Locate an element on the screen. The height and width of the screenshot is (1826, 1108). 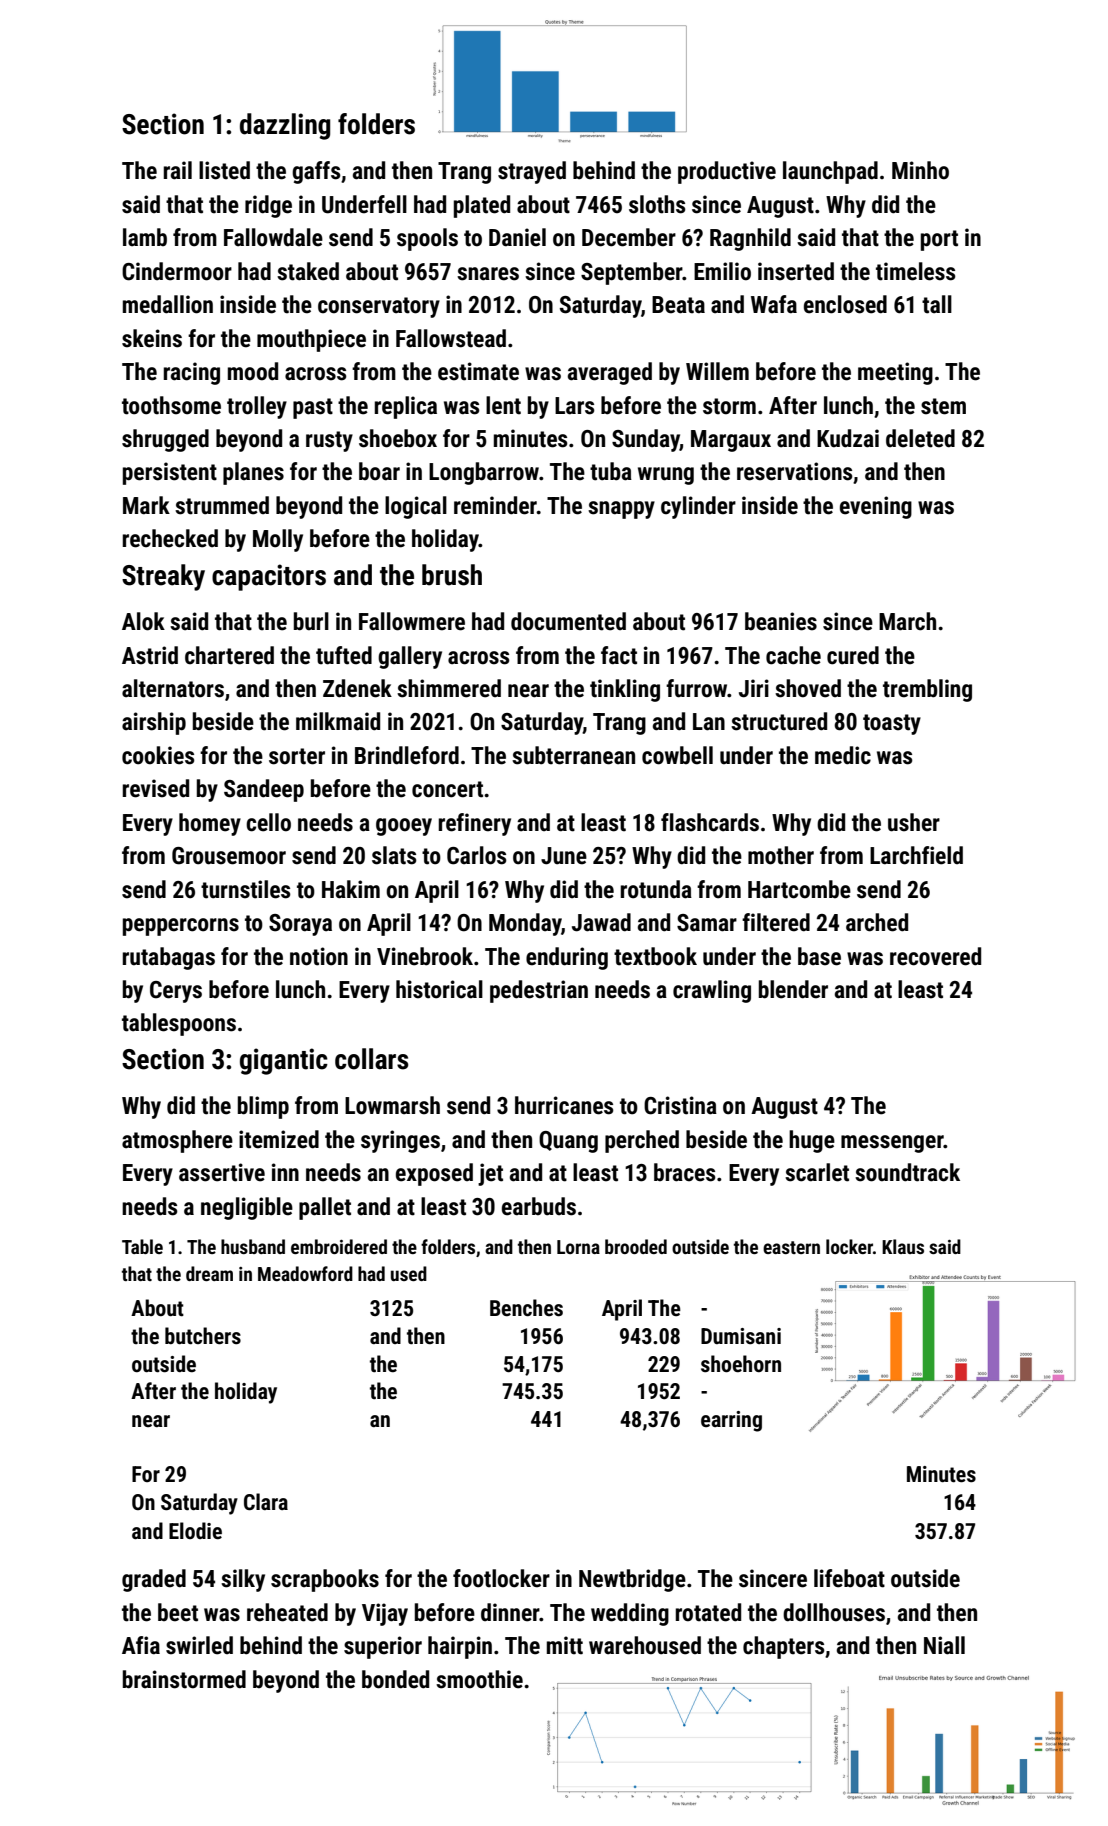
mouthpiece is located at coordinates (311, 340).
